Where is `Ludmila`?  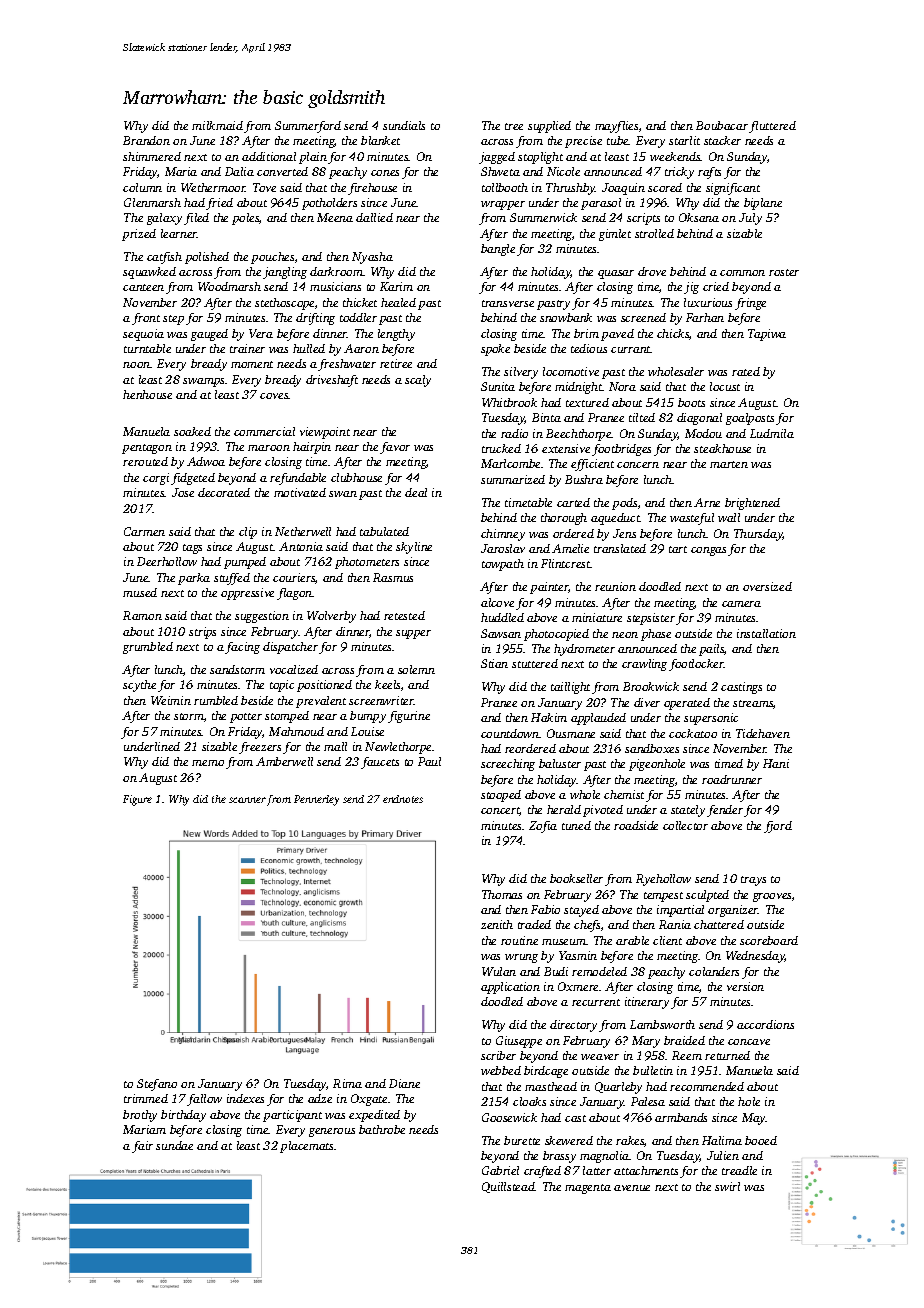
Ludmila is located at coordinates (772, 433).
